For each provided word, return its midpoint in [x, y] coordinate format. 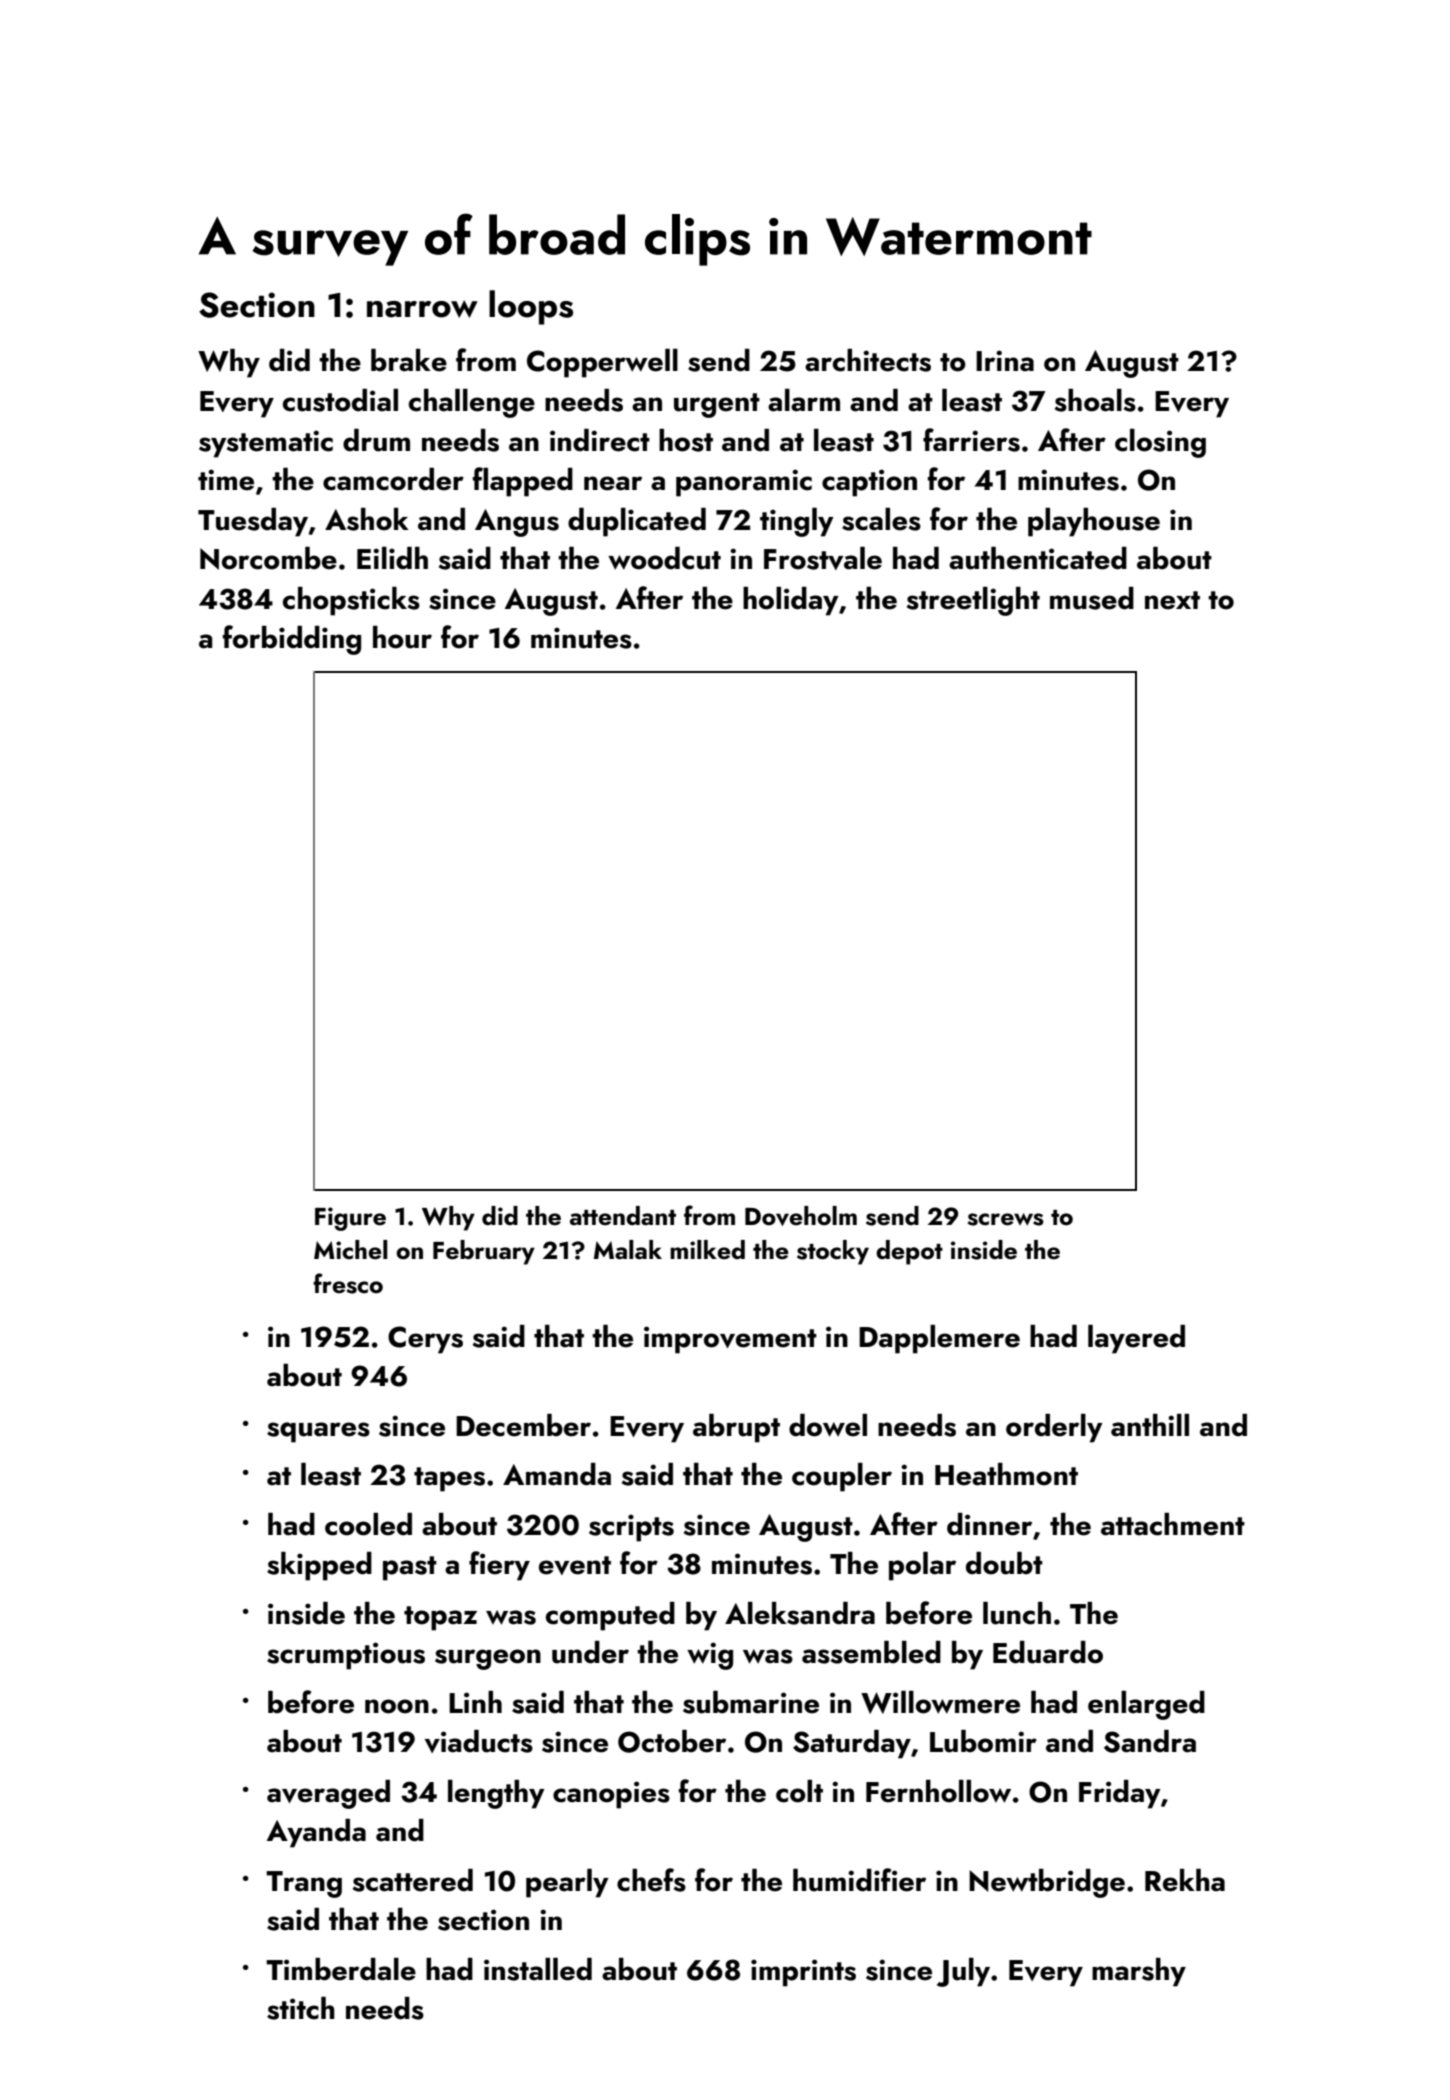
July [963, 1972]
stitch [301, 2008]
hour [402, 637]
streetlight [973, 601]
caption [869, 483]
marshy [1139, 1972]
